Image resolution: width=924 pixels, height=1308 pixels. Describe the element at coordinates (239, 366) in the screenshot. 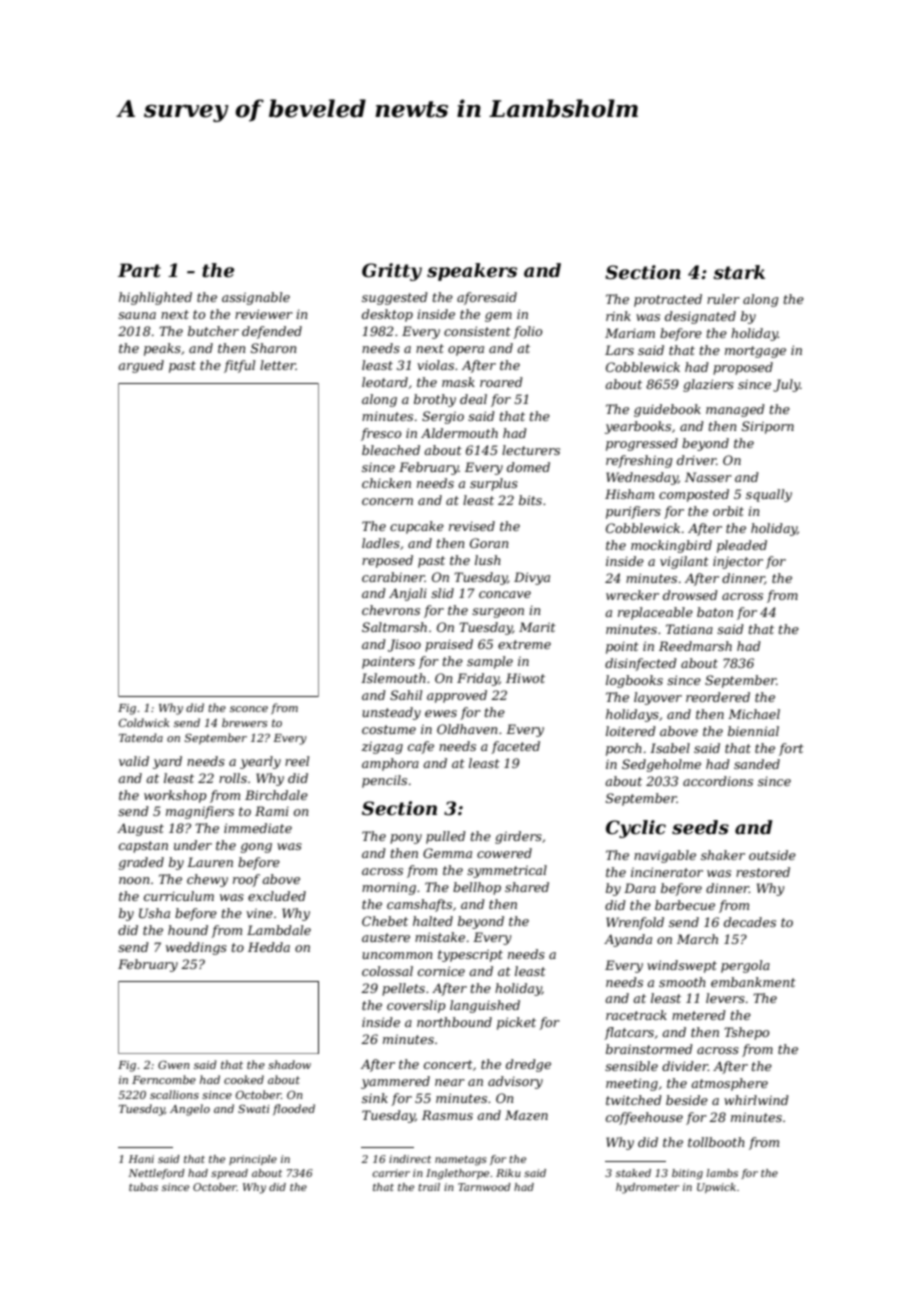

I see `fitful` at that location.
